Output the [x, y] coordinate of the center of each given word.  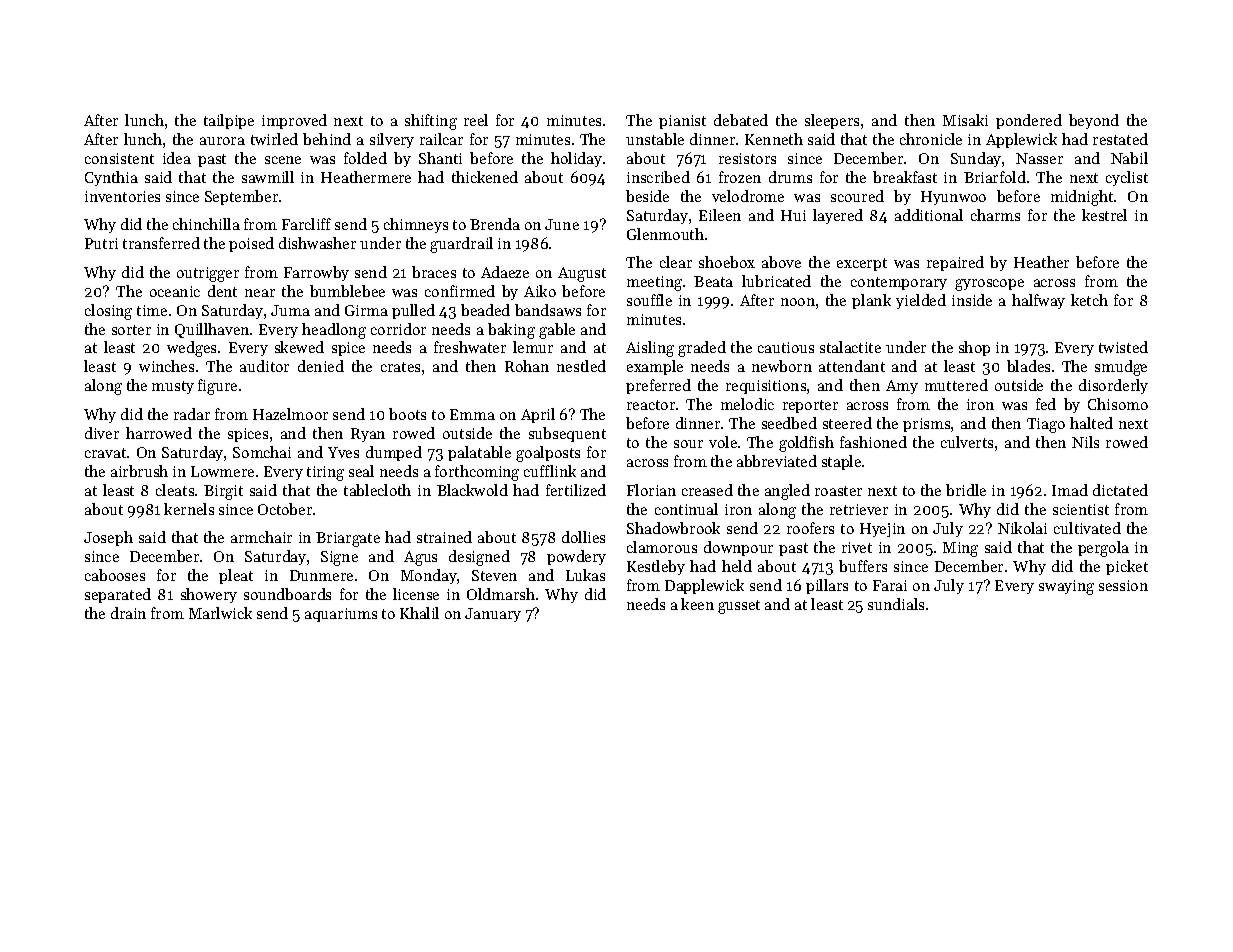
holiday [576, 159]
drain [128, 613]
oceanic [175, 291]
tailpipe [229, 121]
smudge [1121, 368]
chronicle [931, 139]
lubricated [776, 281]
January [493, 615]
